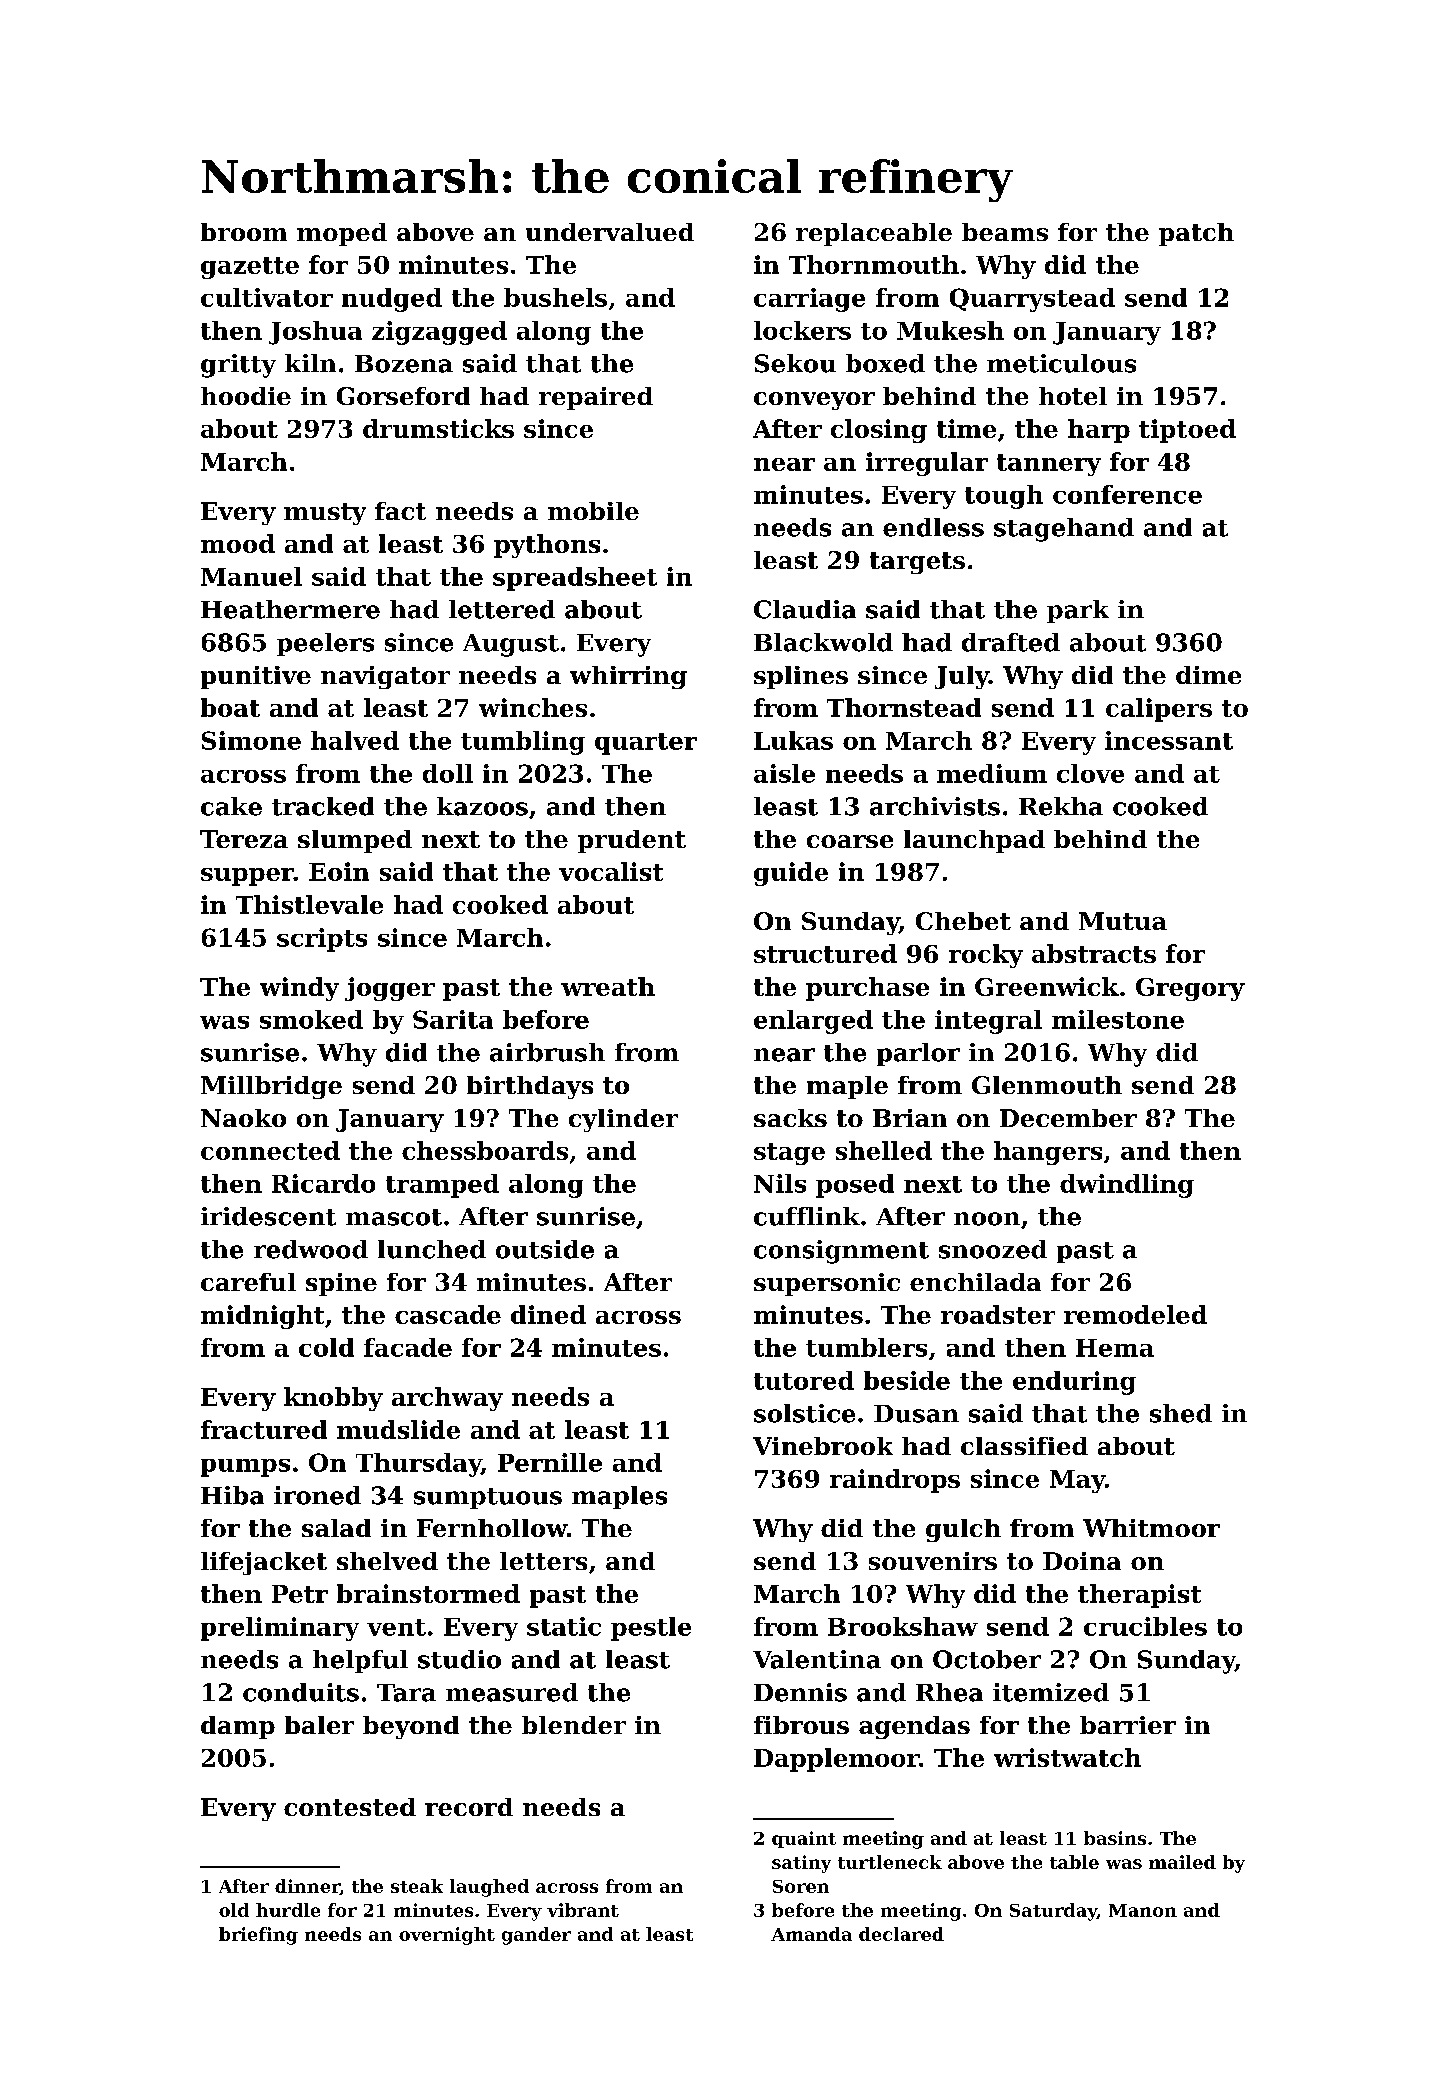  I want to click on beams, so click(1005, 232).
